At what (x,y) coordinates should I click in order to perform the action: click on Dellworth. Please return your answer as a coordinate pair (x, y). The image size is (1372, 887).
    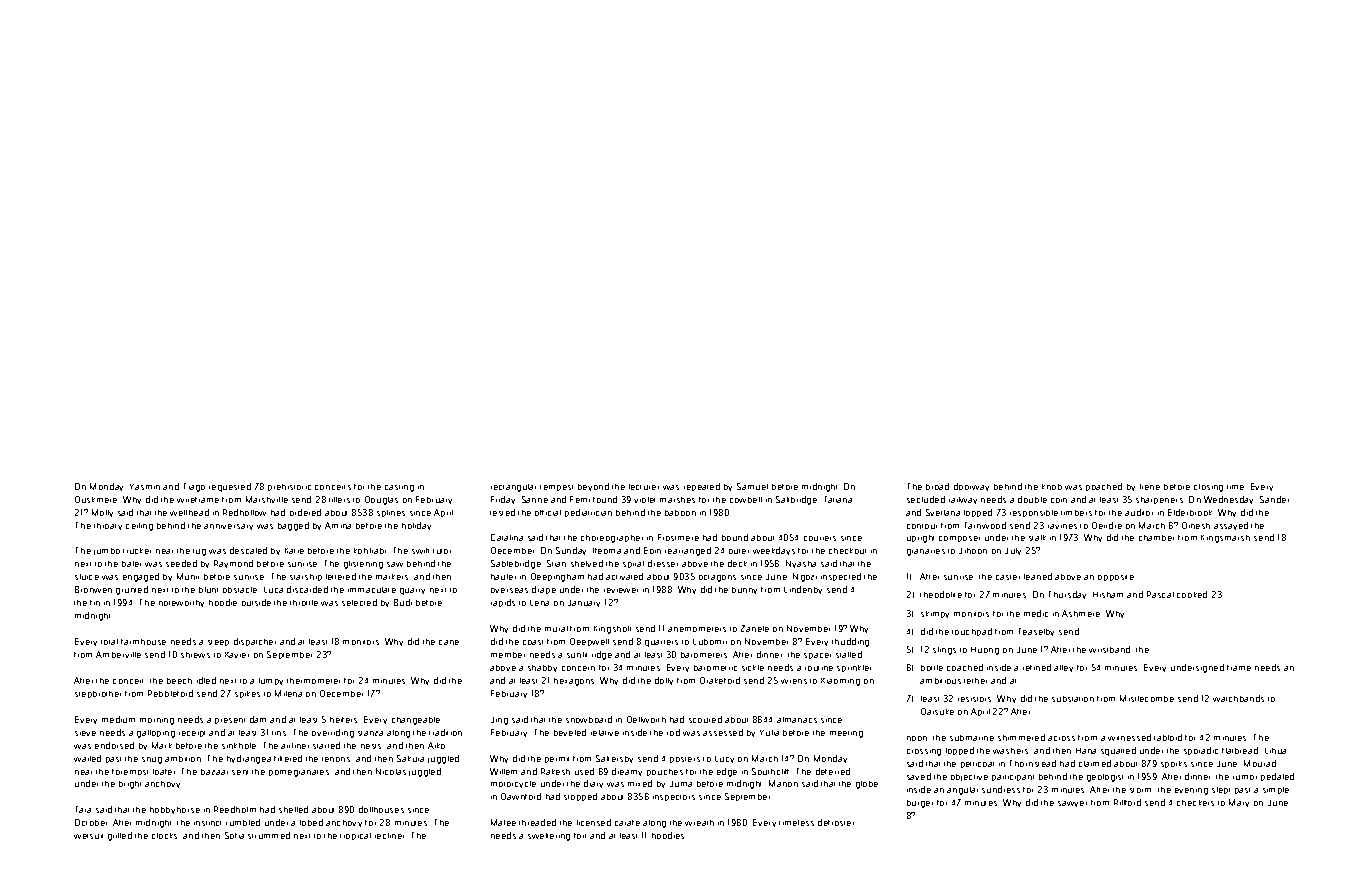
    Looking at the image, I should click on (646, 719).
